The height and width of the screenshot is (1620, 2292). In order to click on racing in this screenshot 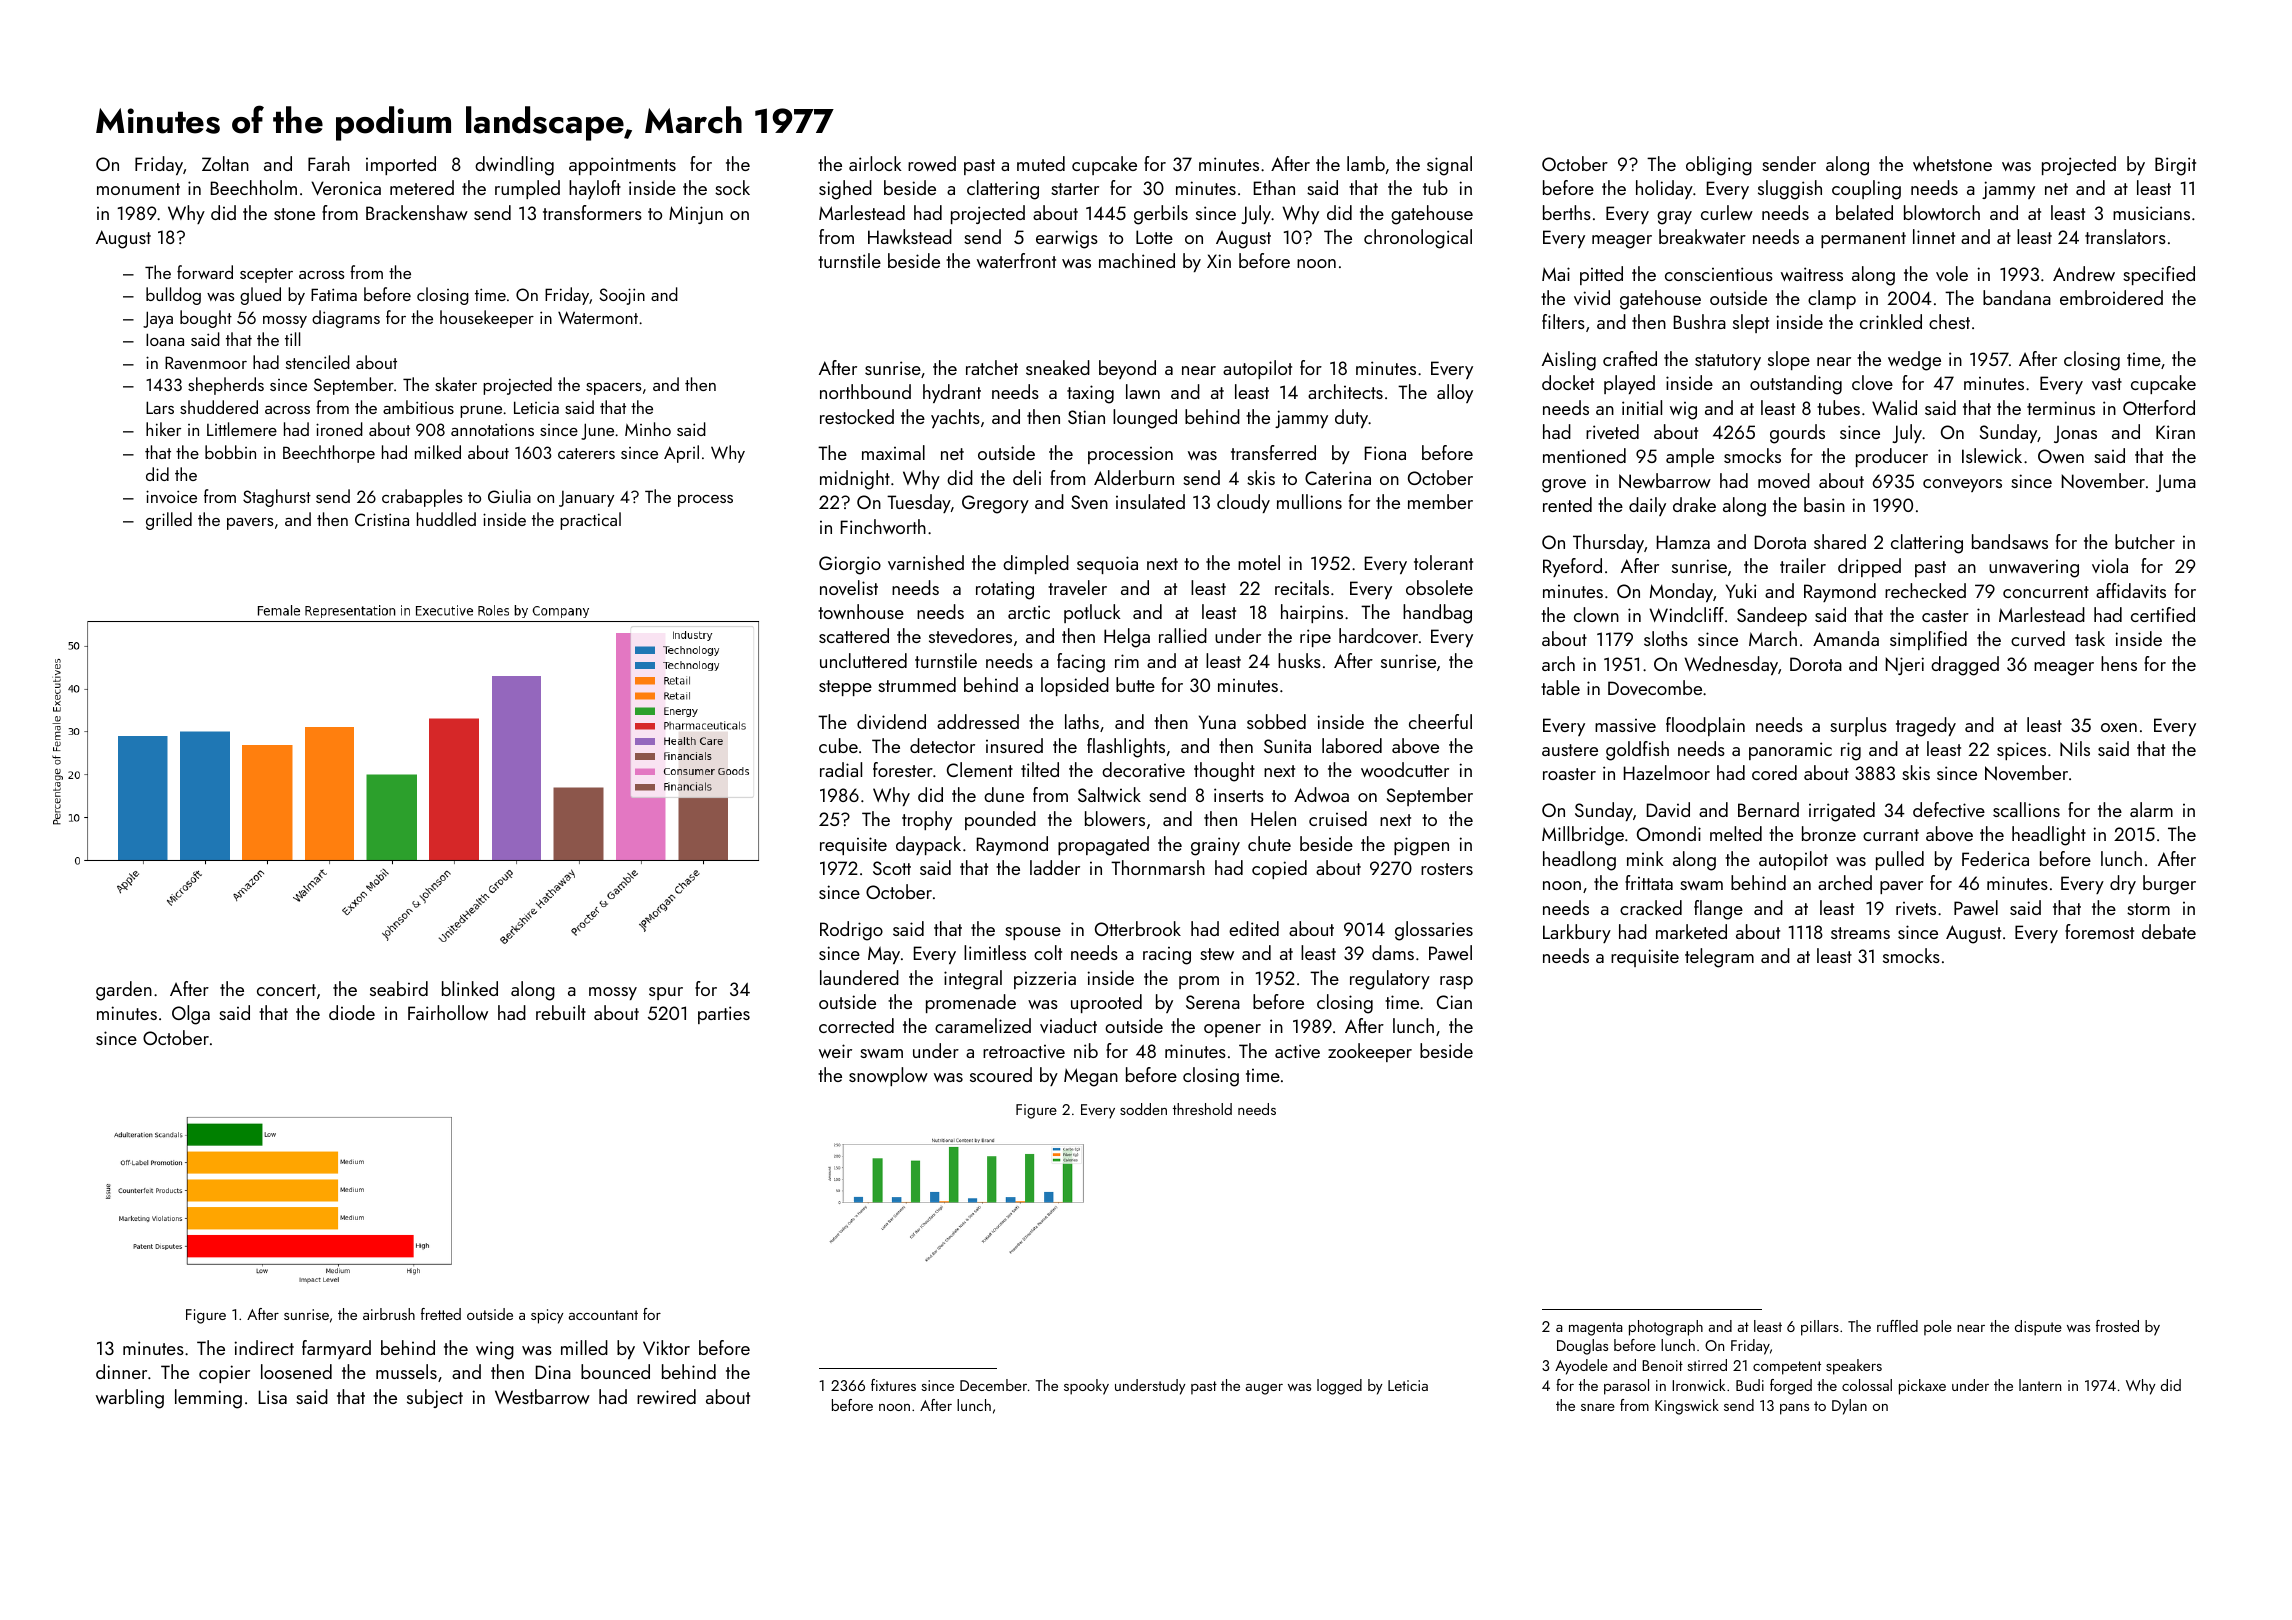, I will do `click(1167, 956)`.
